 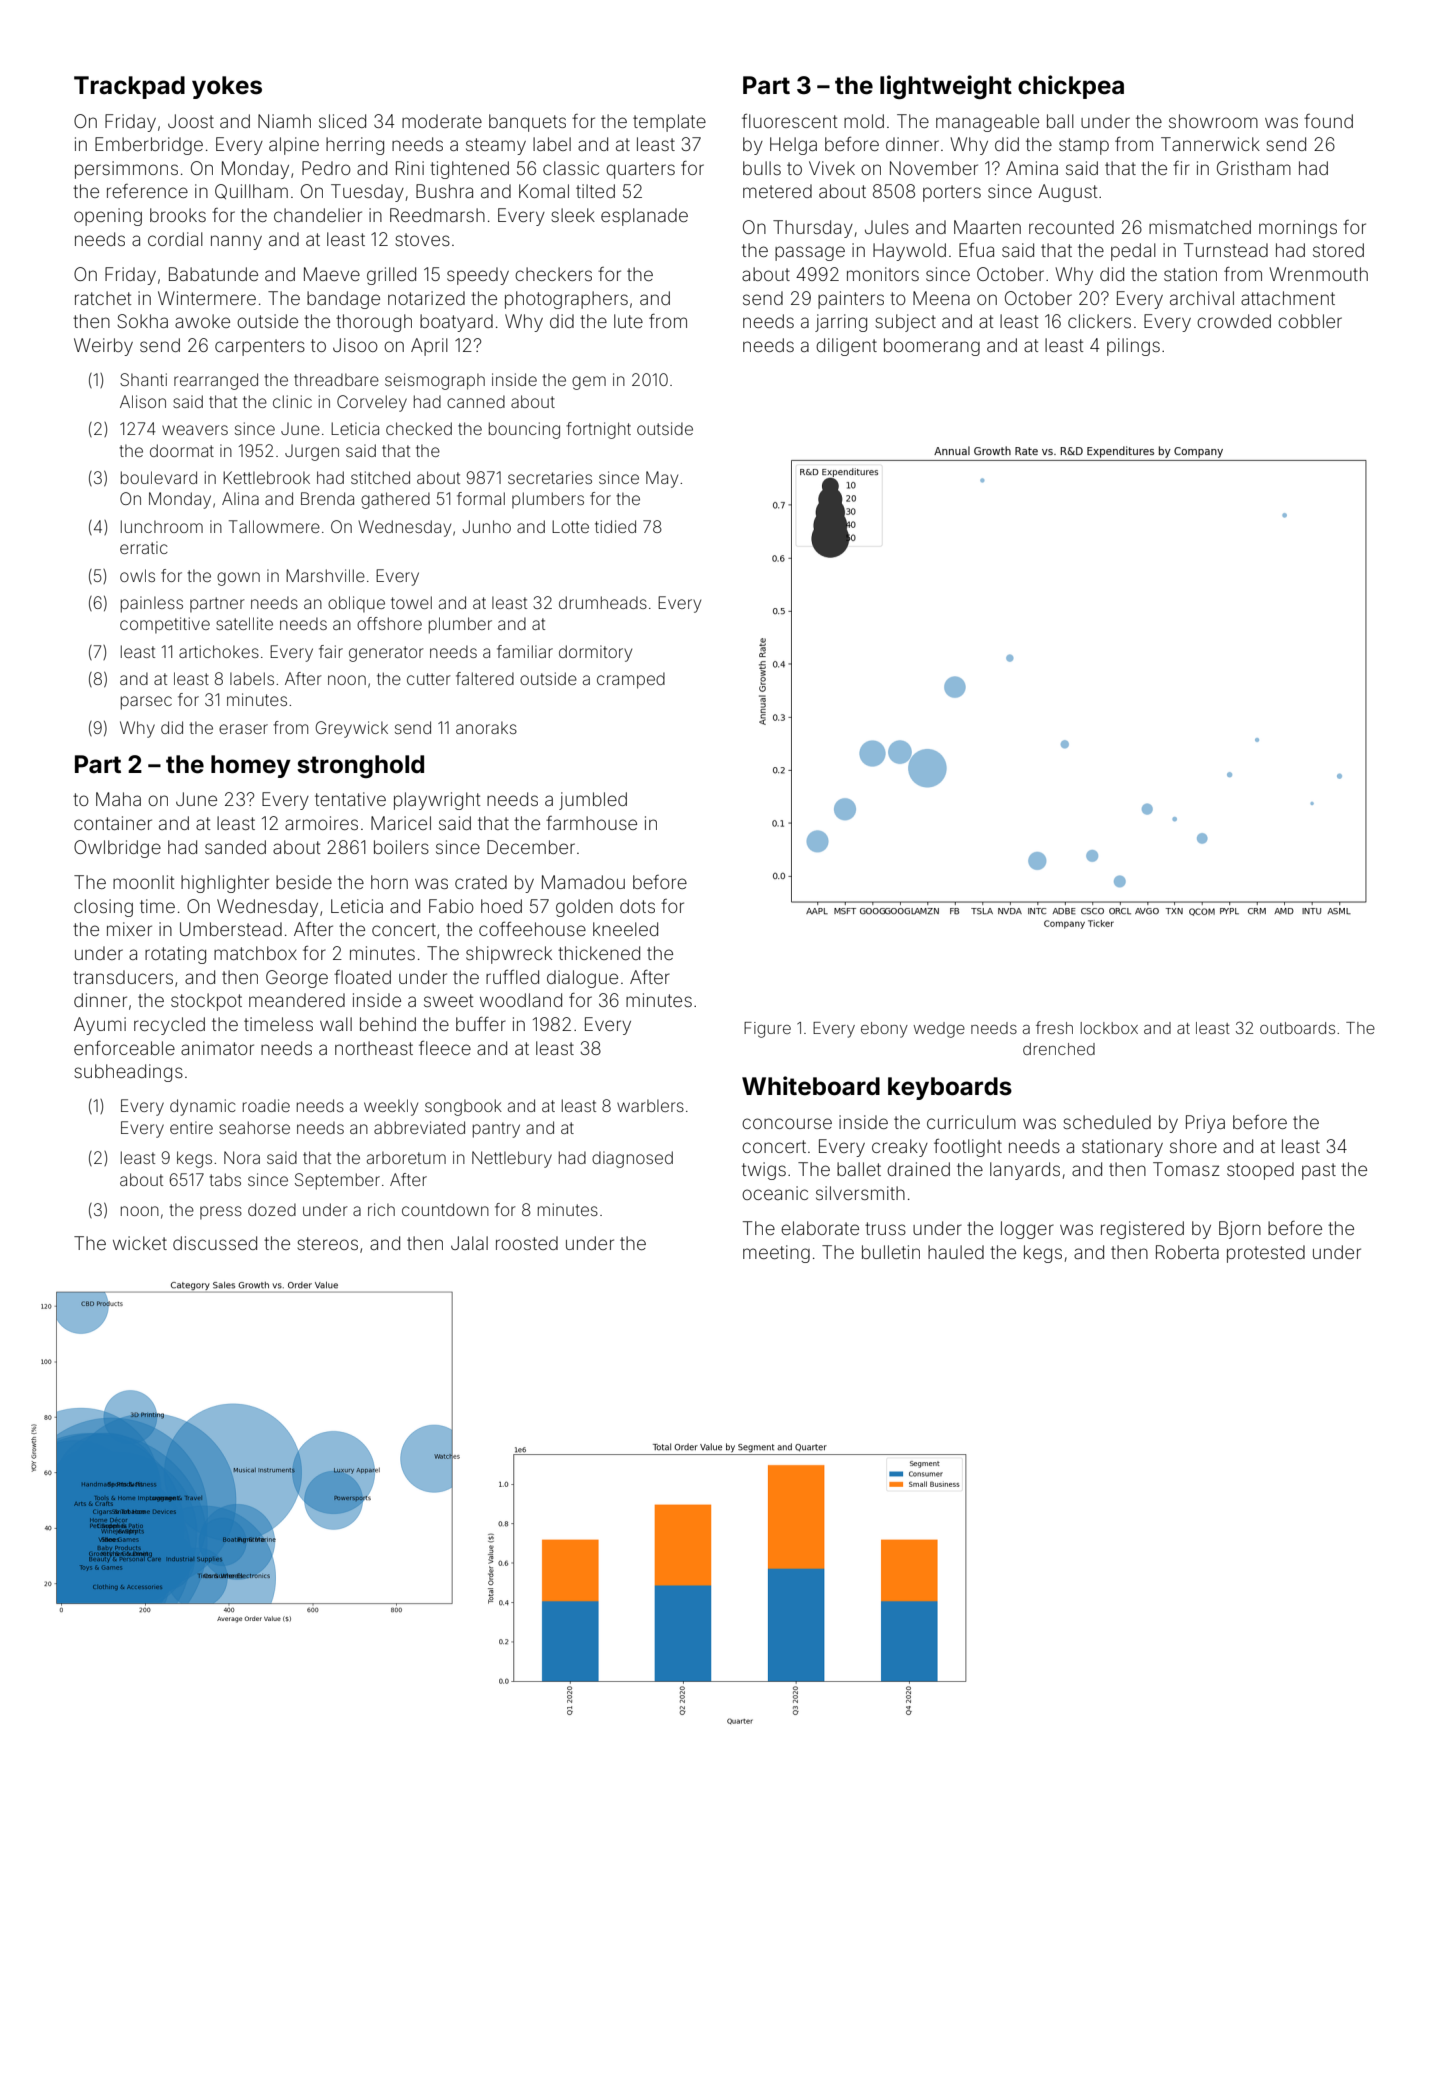 What do you see at coordinates (1310, 321) in the screenshot?
I see `cobbler` at bounding box center [1310, 321].
